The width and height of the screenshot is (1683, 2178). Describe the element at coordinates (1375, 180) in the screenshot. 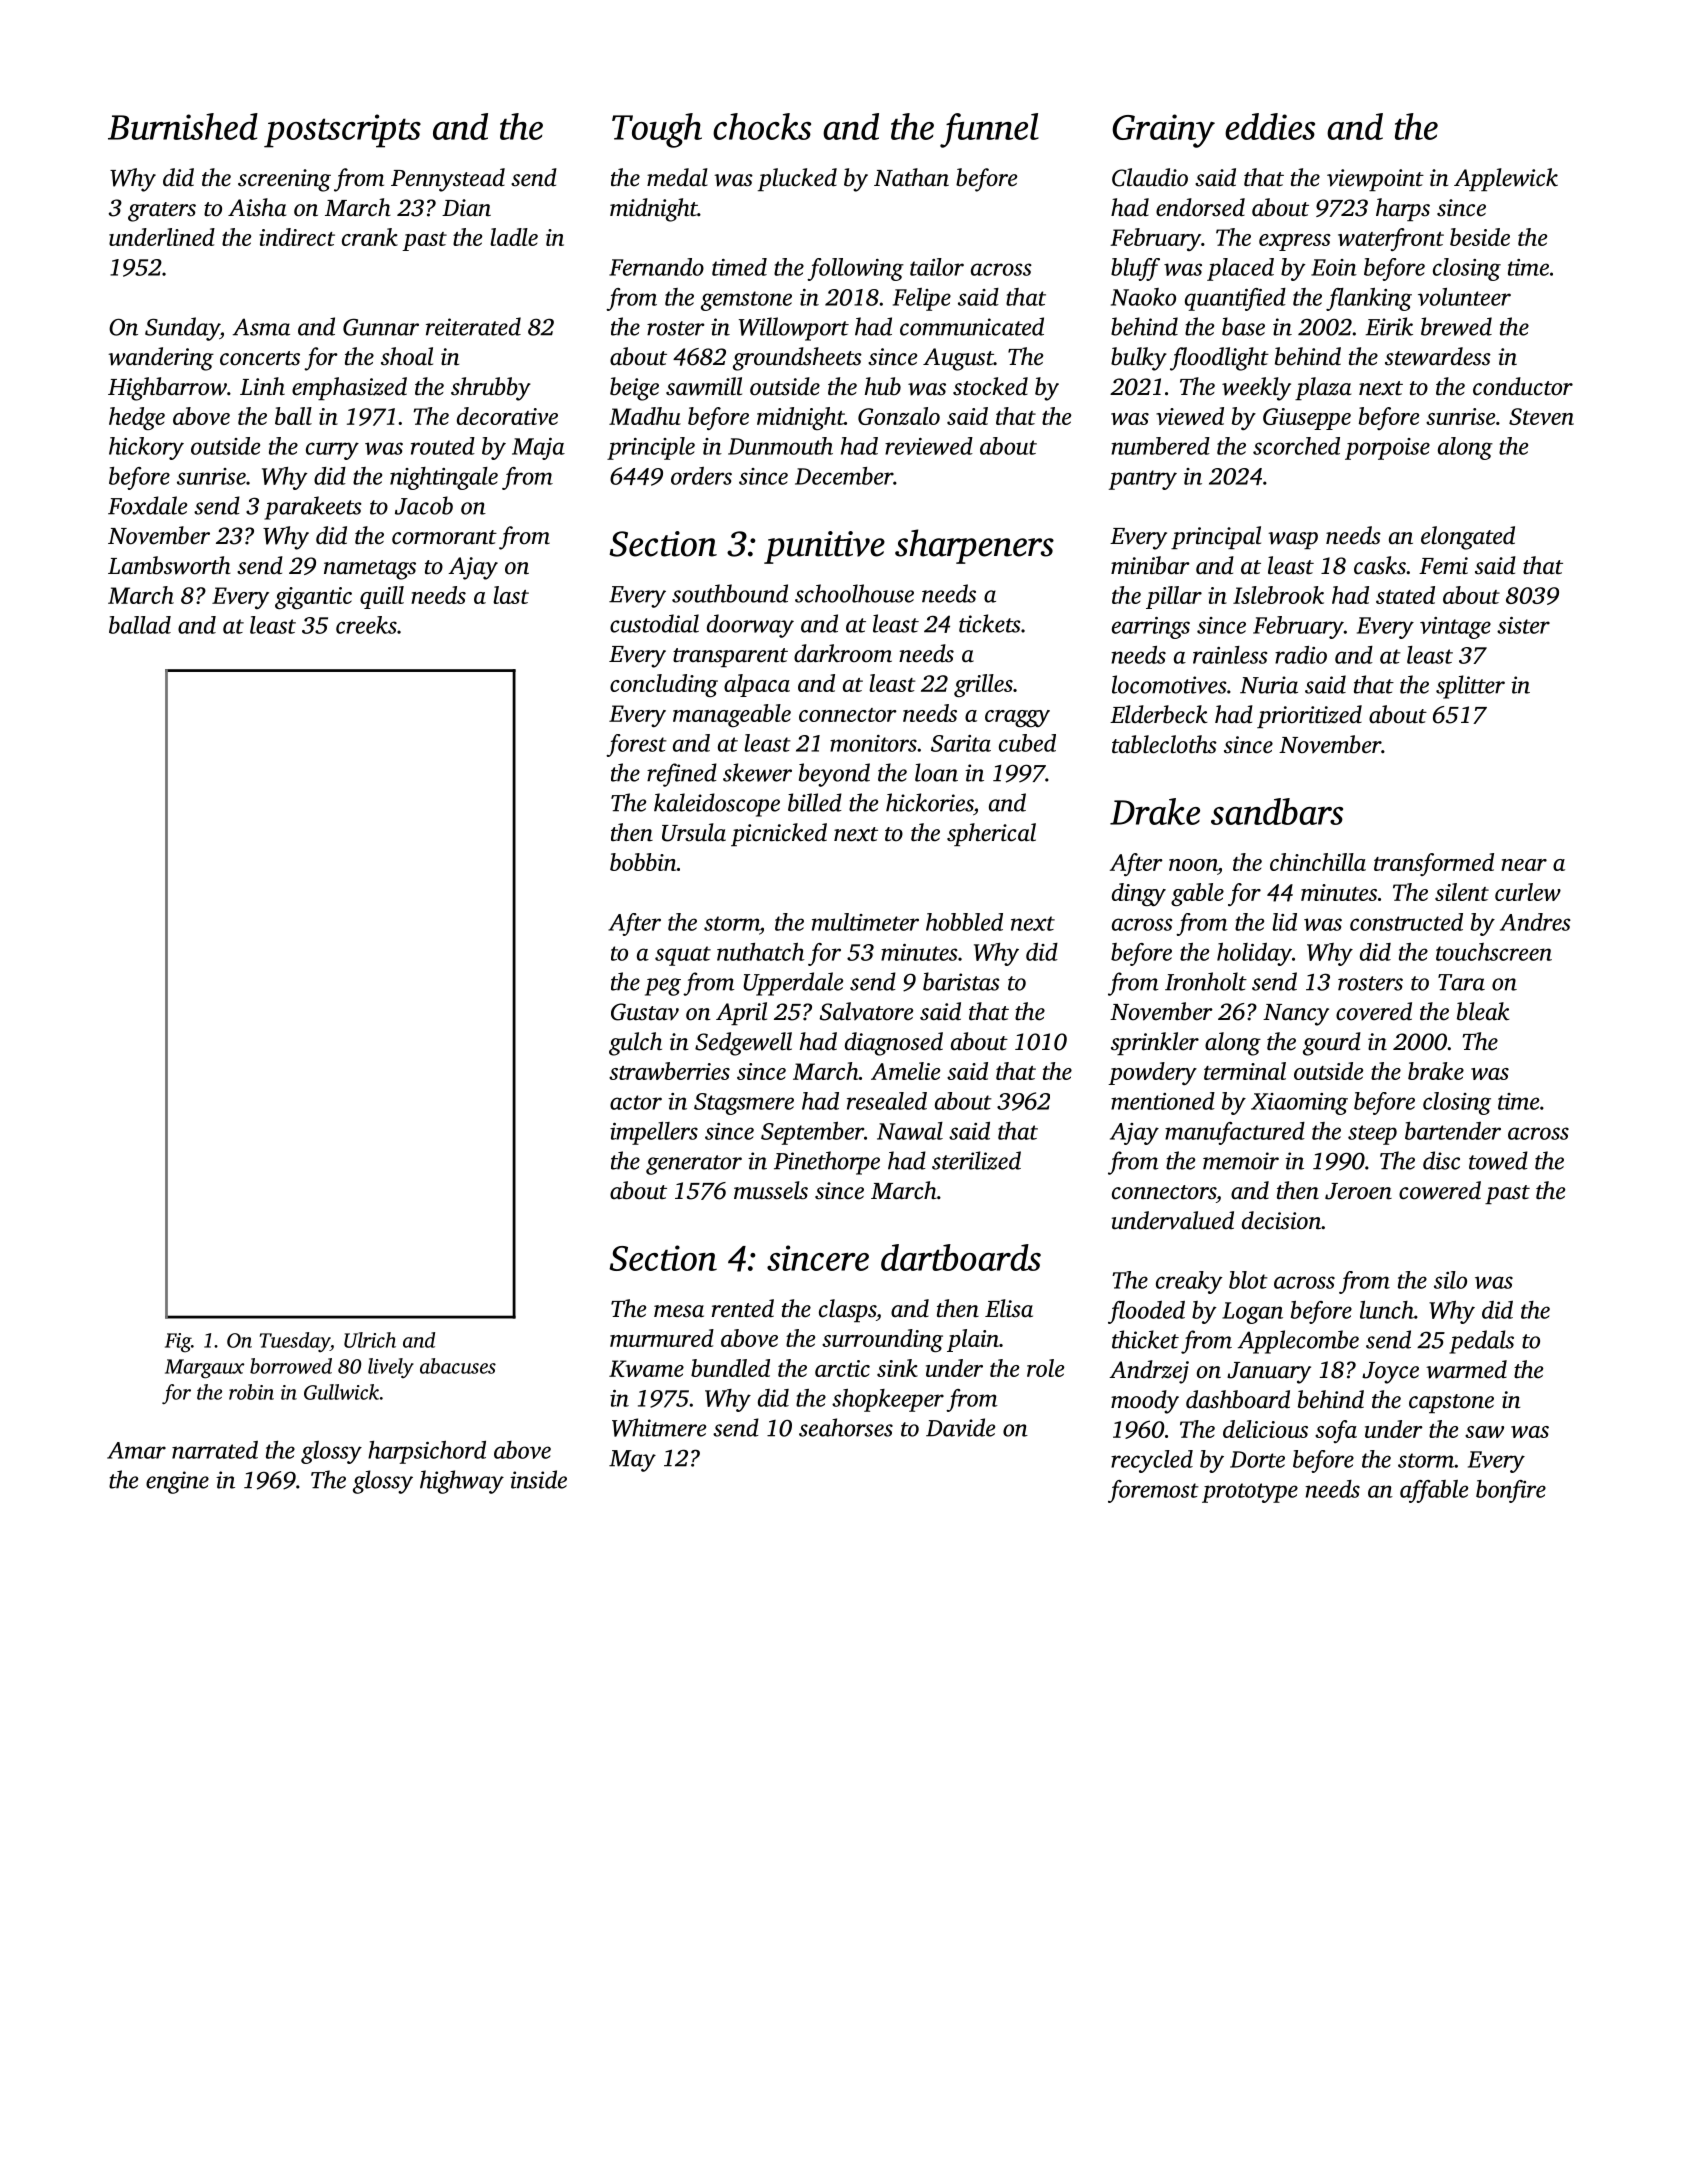

I see `viewpoint` at that location.
